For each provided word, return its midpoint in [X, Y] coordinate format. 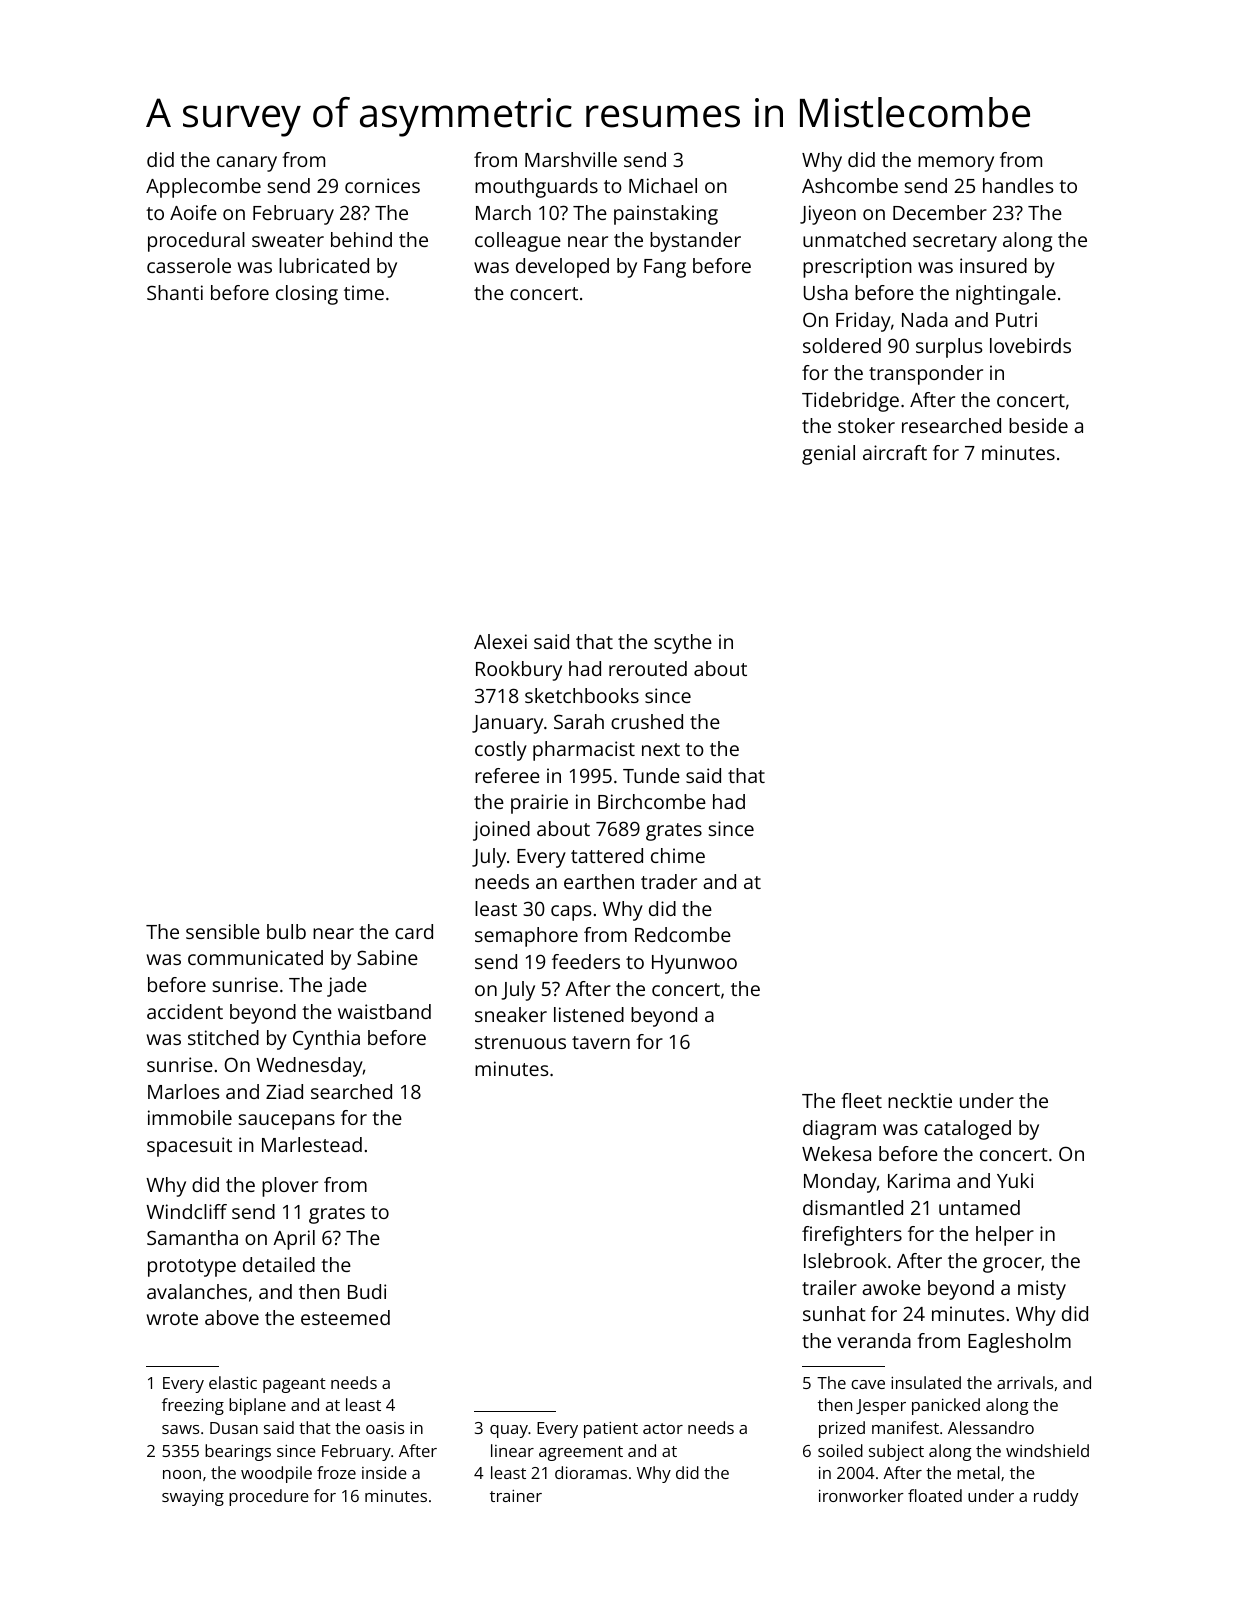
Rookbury [519, 671]
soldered [842, 345]
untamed [979, 1207]
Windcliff [186, 1211]
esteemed [345, 1317]
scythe [683, 644]
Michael [663, 185]
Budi [367, 1291]
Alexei [500, 641]
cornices [382, 185]
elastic [233, 1382]
